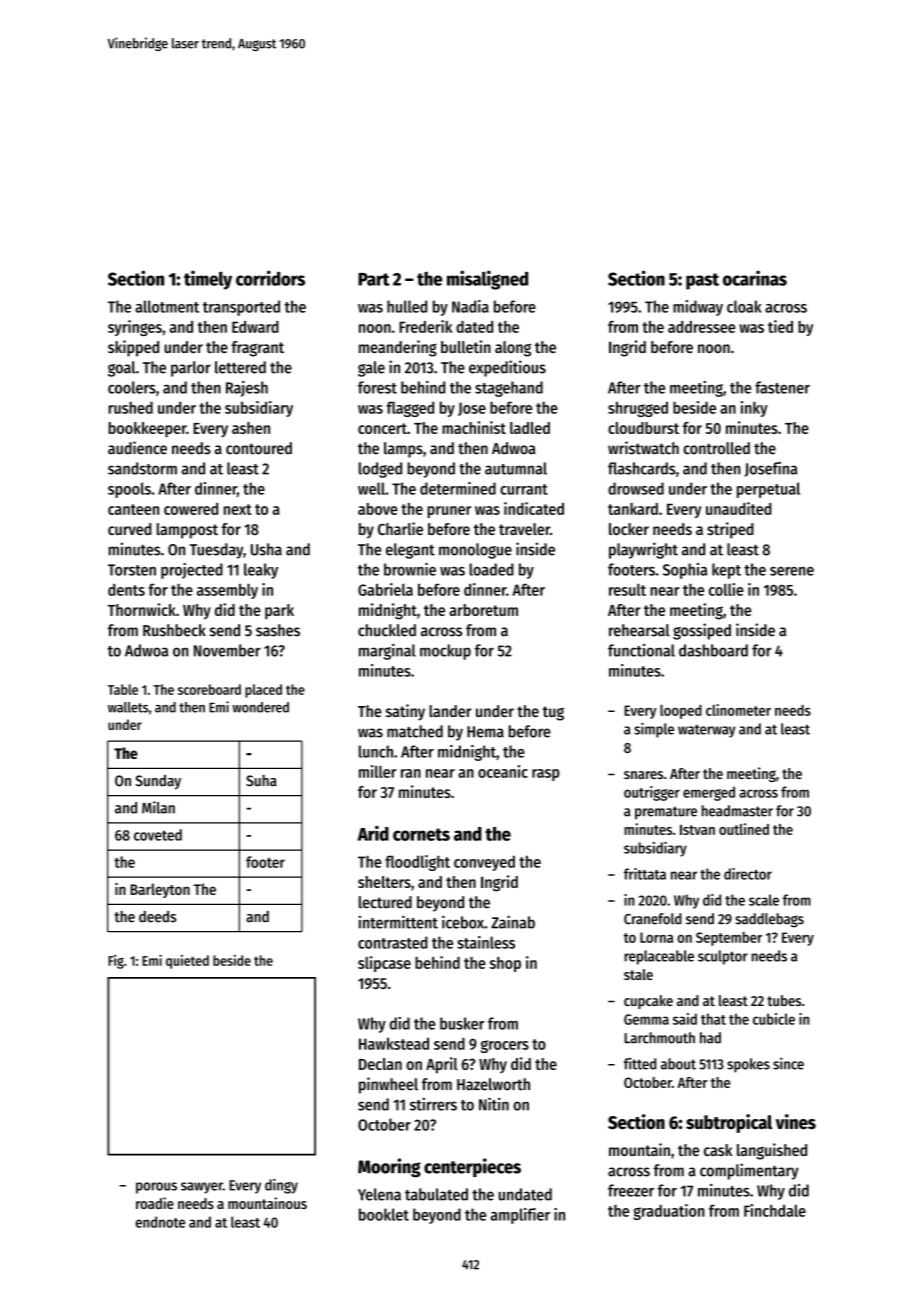 Image resolution: width=924 pixels, height=1308 pixels. Describe the element at coordinates (484, 863) in the document. I see `conveyed` at that location.
